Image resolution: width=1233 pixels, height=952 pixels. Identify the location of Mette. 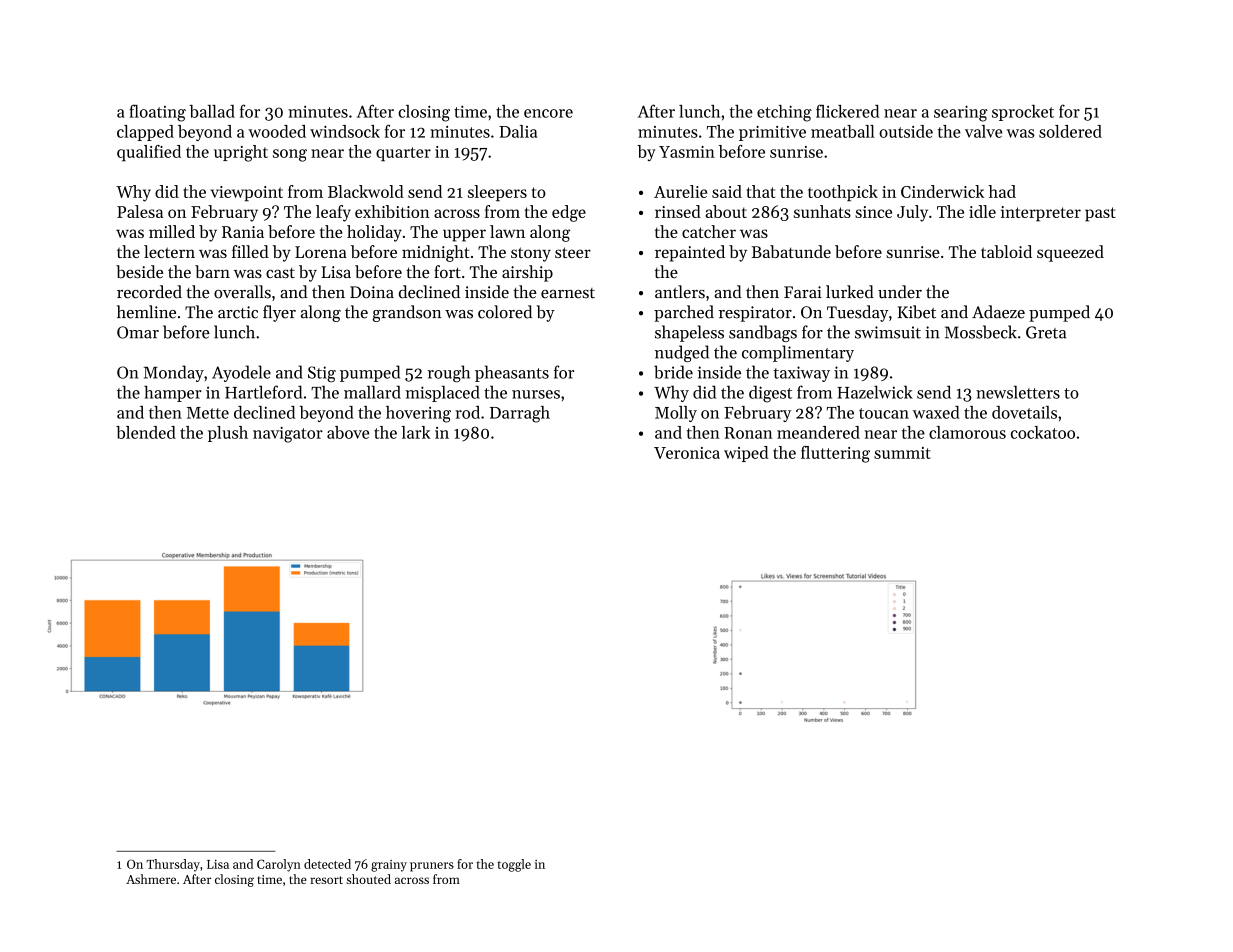
(208, 413).
